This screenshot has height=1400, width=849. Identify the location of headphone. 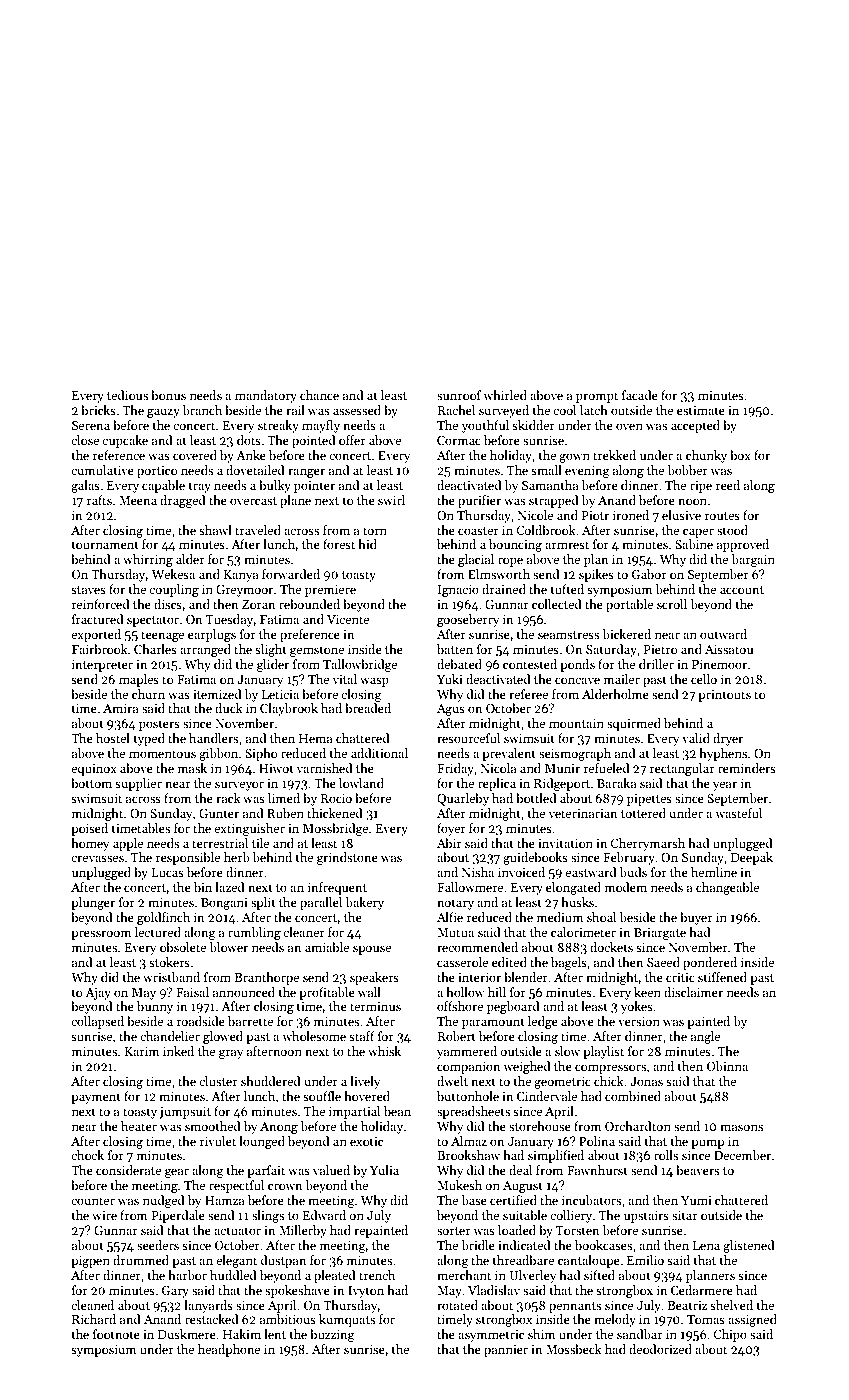
(229, 1350).
